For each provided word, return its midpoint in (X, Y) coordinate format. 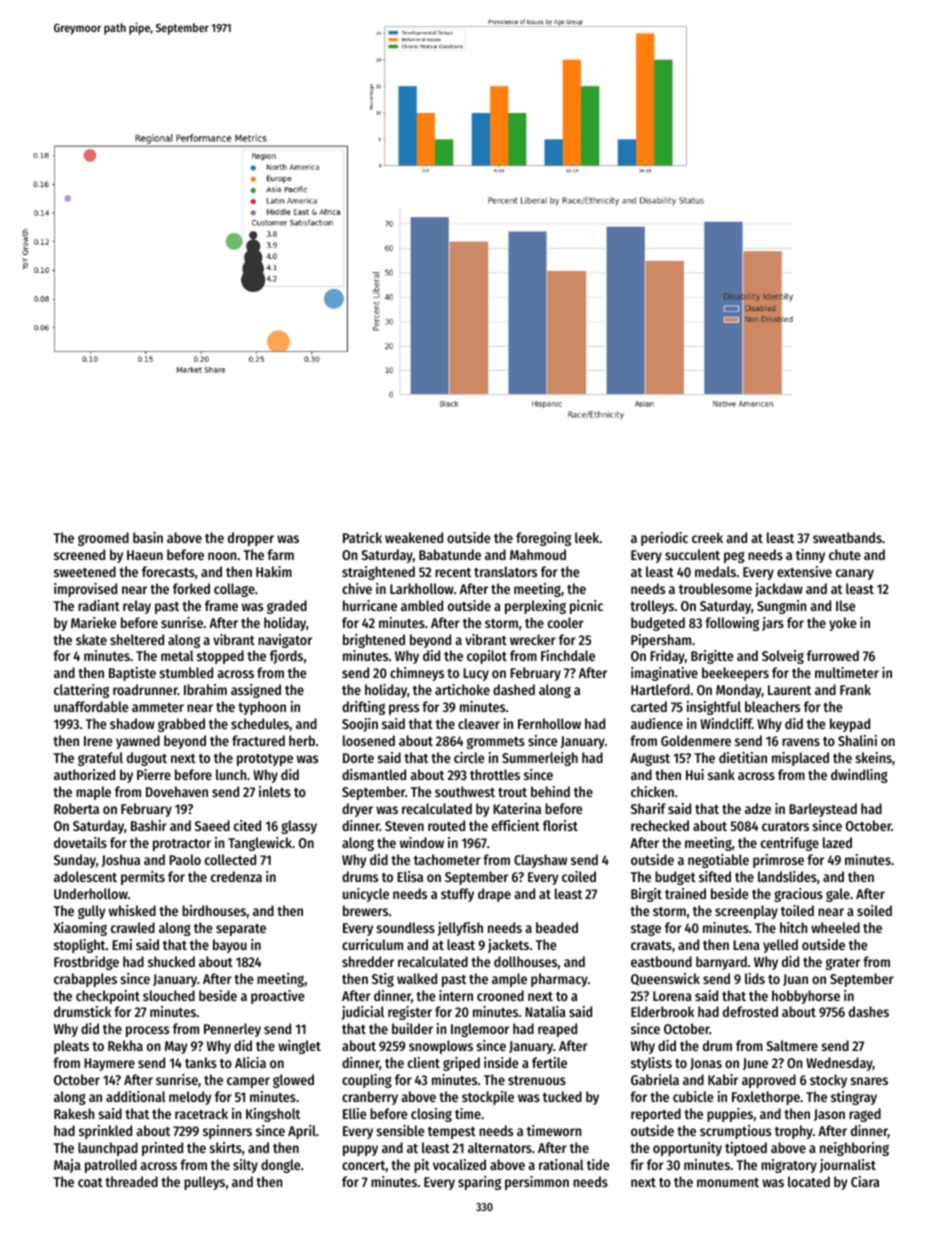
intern (456, 995)
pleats (71, 1047)
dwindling (859, 776)
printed (162, 1149)
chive (357, 588)
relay (137, 607)
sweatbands (847, 537)
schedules (260, 723)
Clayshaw (540, 861)
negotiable (718, 861)
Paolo (185, 859)
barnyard (721, 963)
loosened (369, 740)
